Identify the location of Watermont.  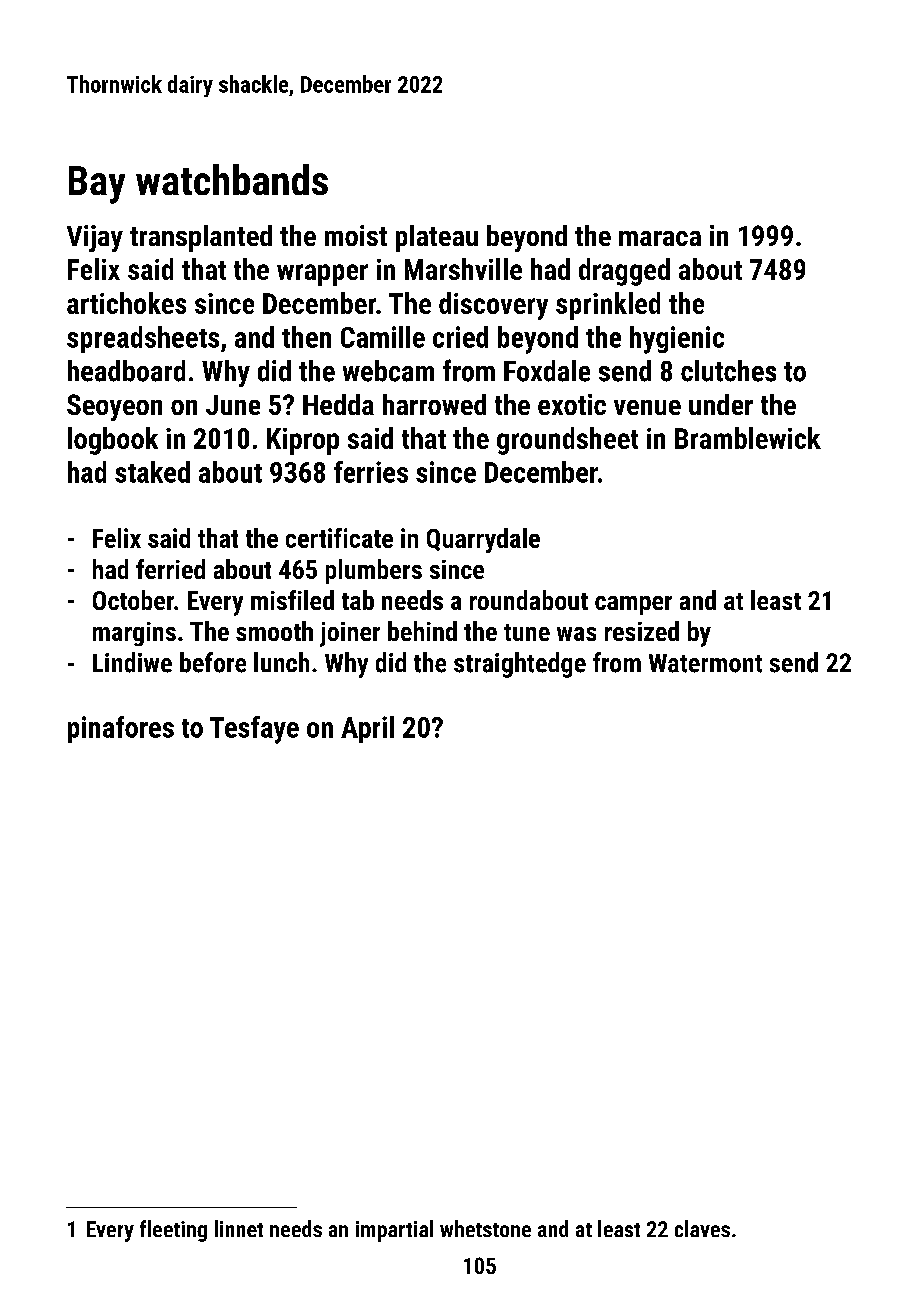
(705, 663).
